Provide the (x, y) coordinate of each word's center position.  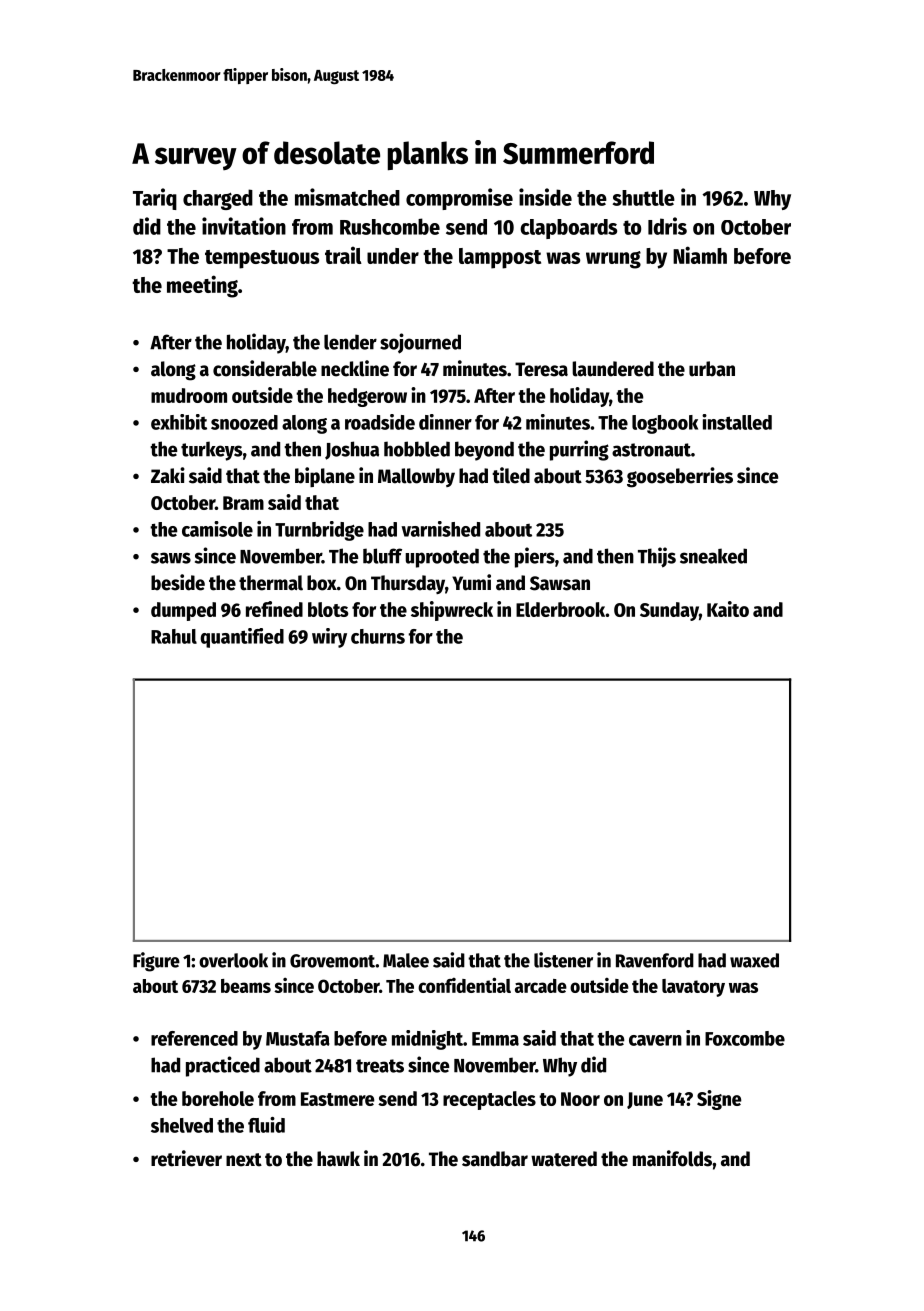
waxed (754, 960)
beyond (484, 451)
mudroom (189, 395)
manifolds (672, 1158)
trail (343, 255)
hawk (338, 1159)
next (244, 1160)
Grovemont (332, 961)
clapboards (568, 229)
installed (737, 422)
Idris (667, 226)
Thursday (408, 584)
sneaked (713, 556)
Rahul (174, 636)
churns (378, 636)
